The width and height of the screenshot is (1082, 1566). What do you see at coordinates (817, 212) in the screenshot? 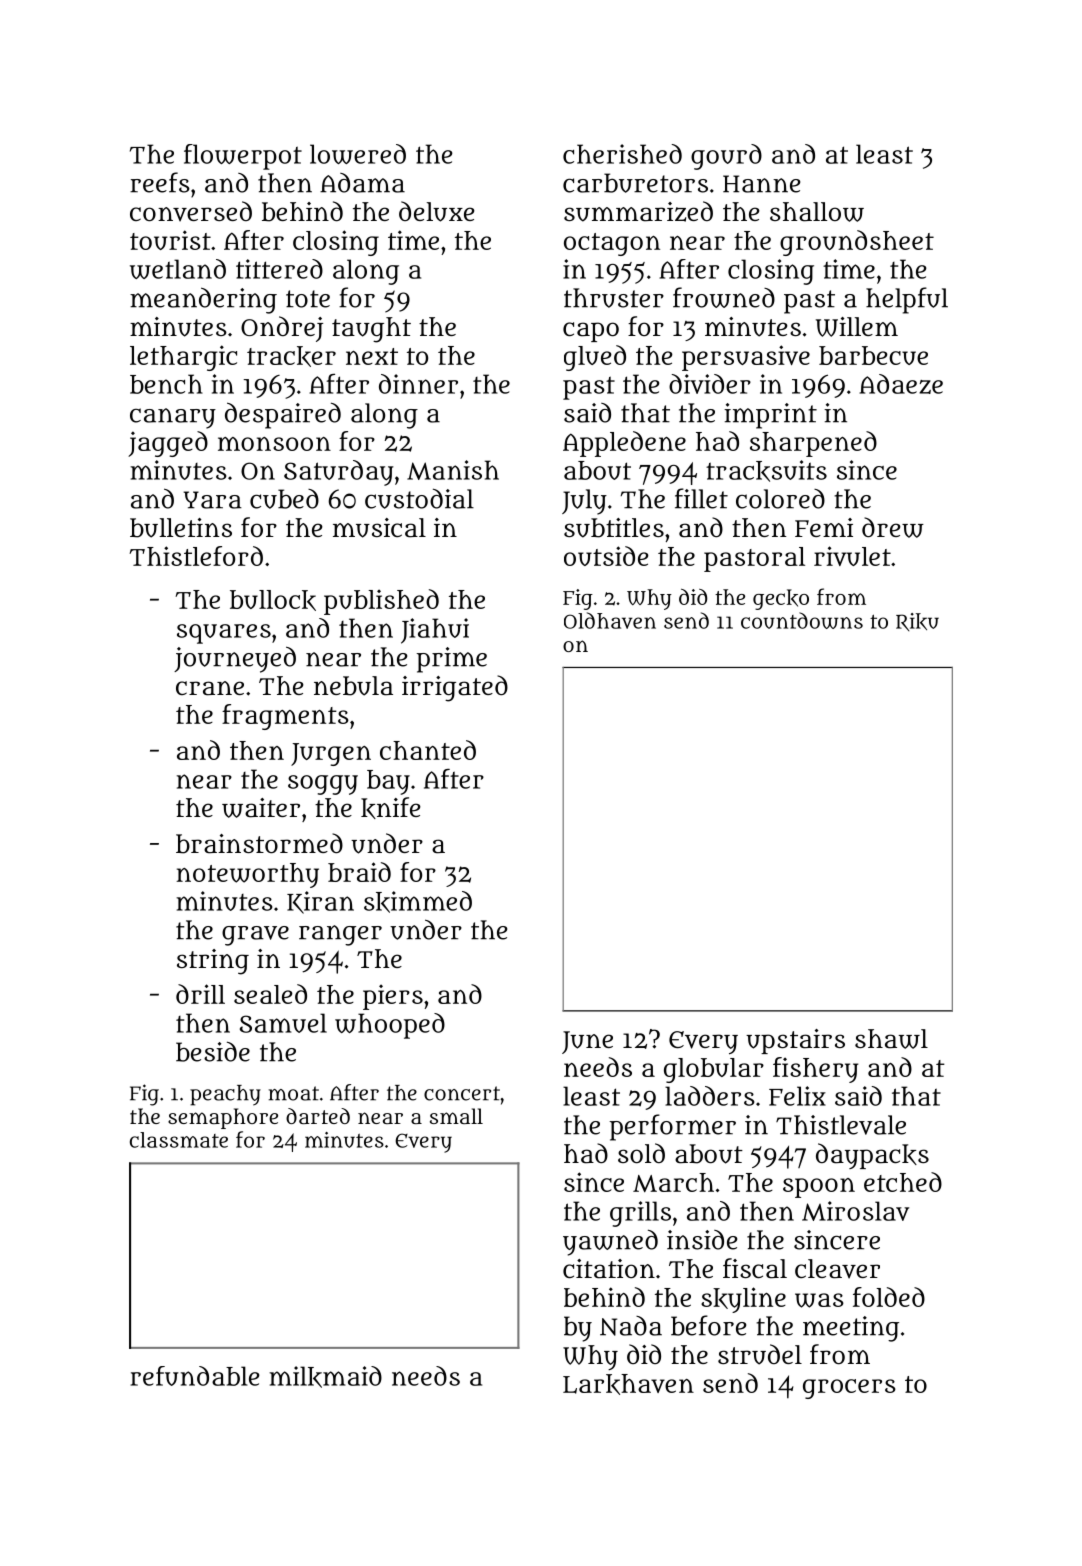
I see `shallow` at bounding box center [817, 212].
